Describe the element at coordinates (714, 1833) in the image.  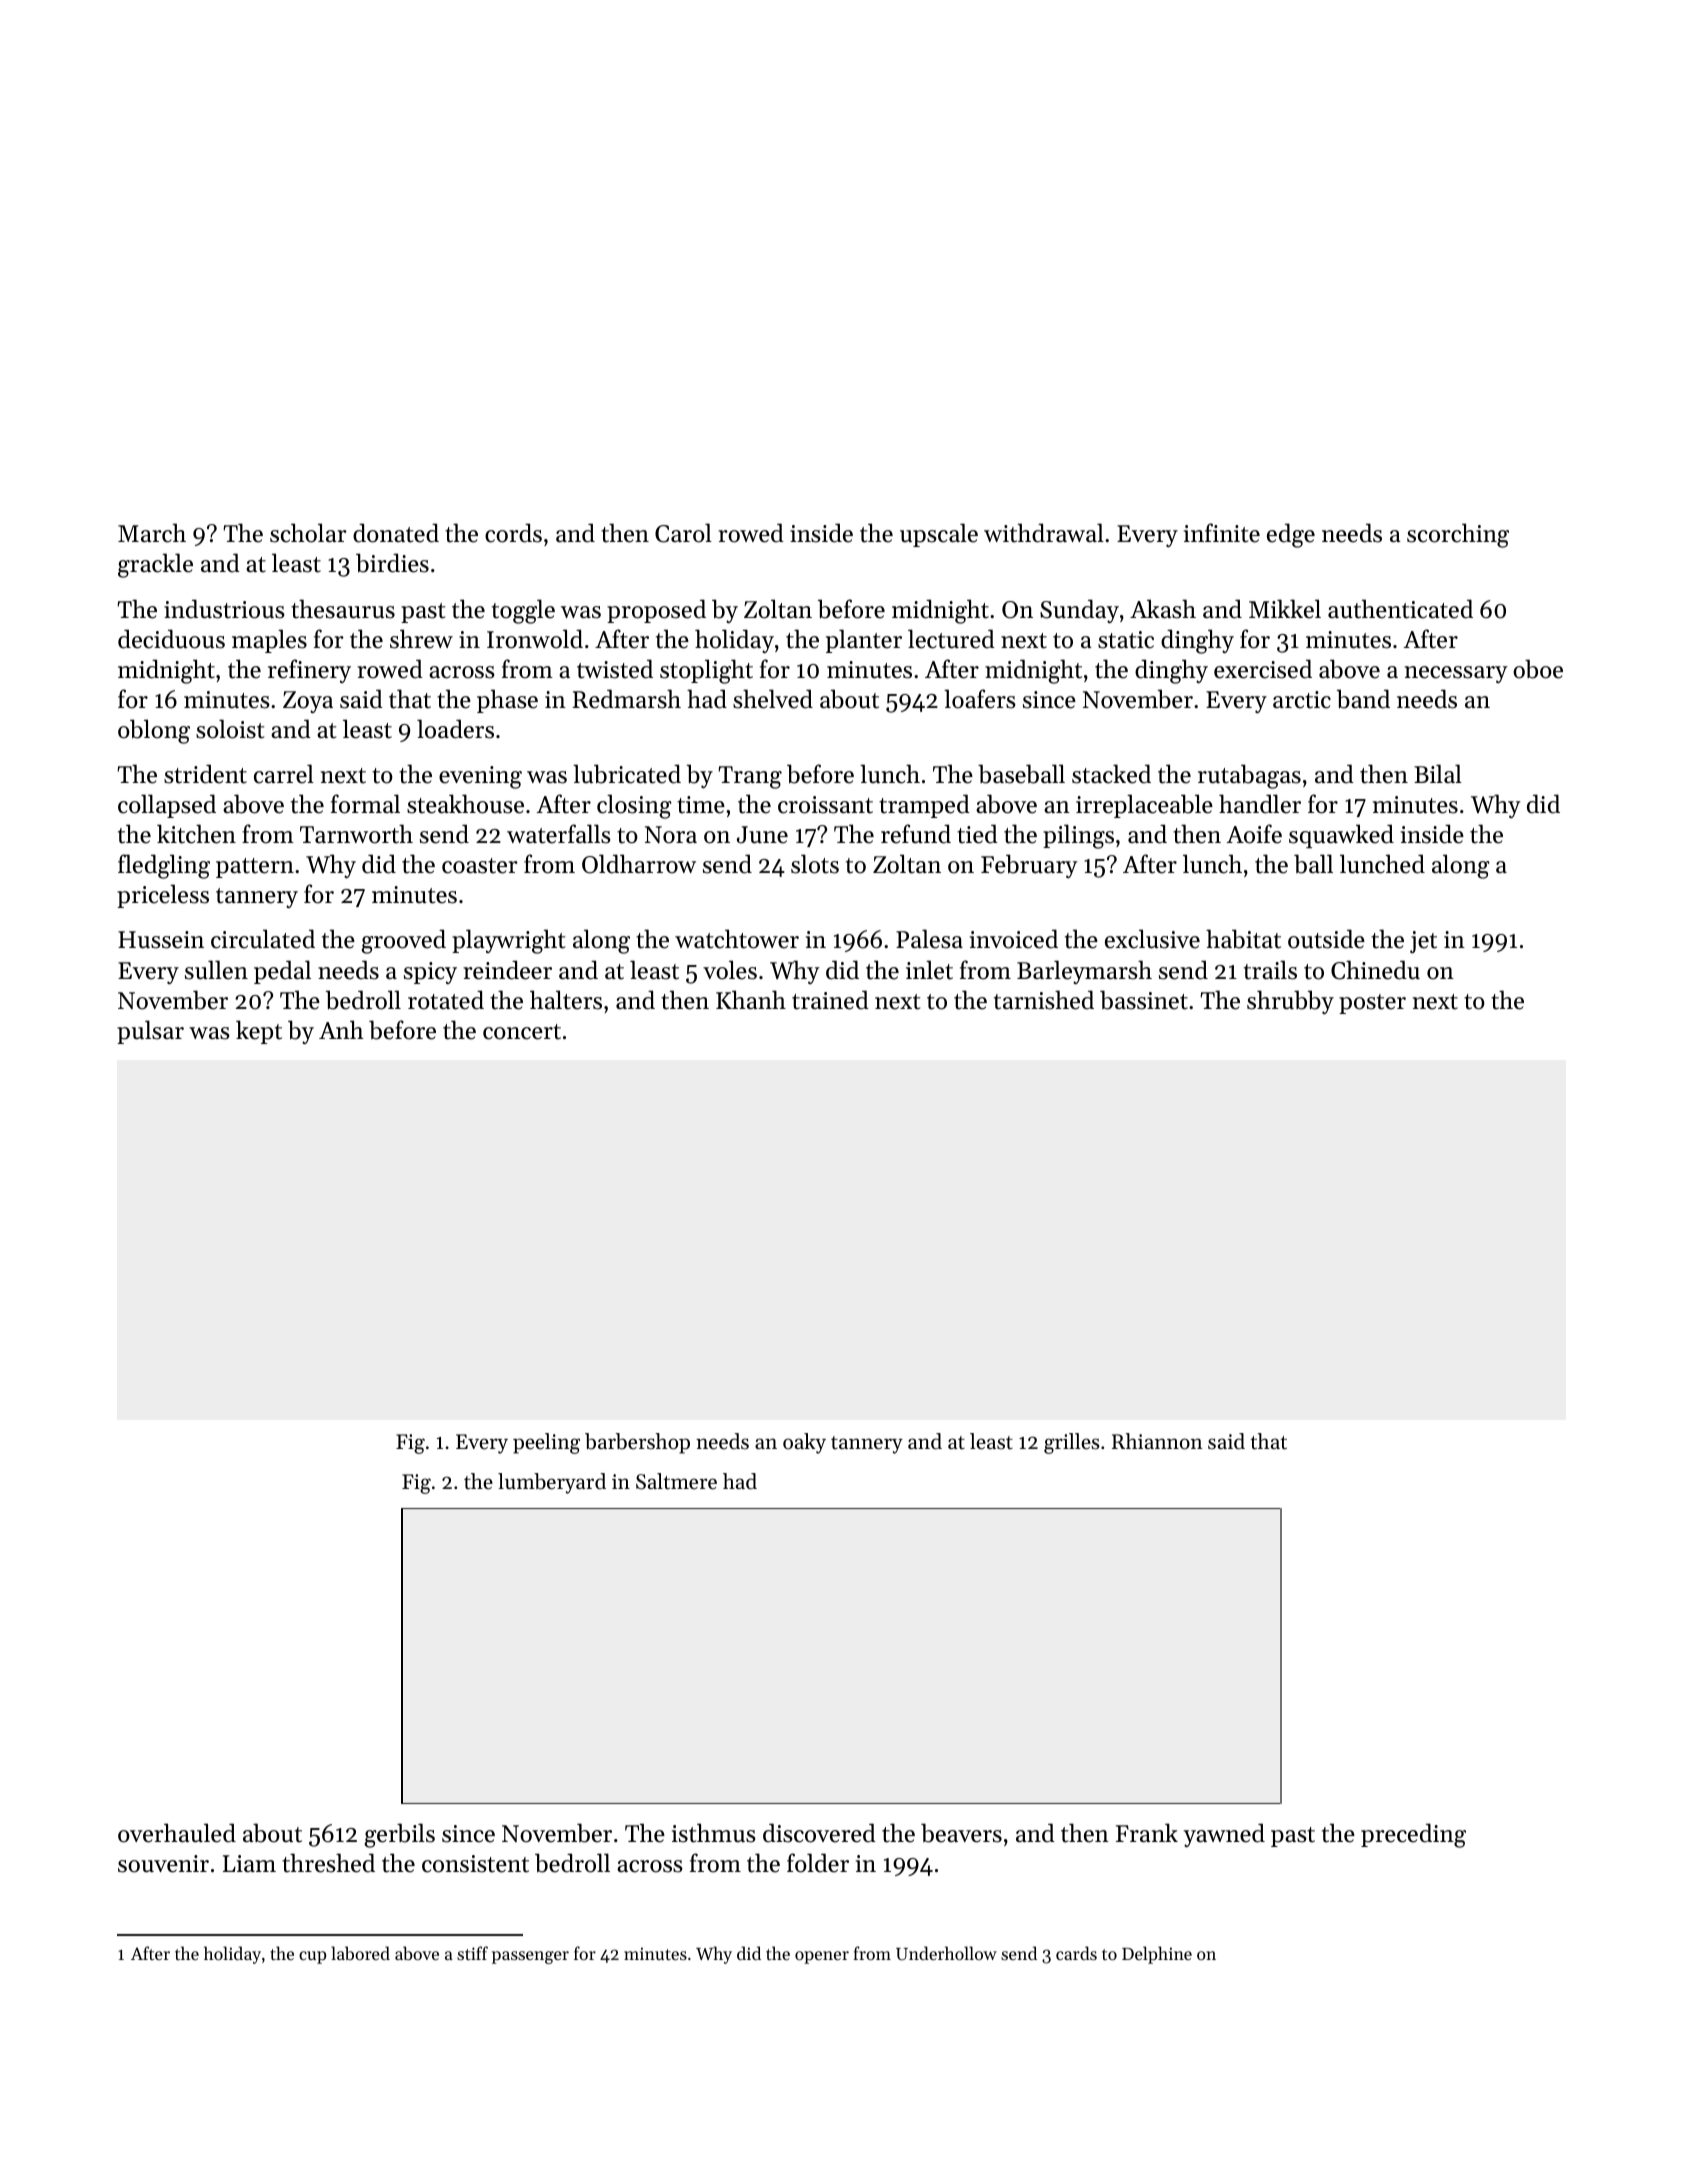
I see `isthmus` at that location.
